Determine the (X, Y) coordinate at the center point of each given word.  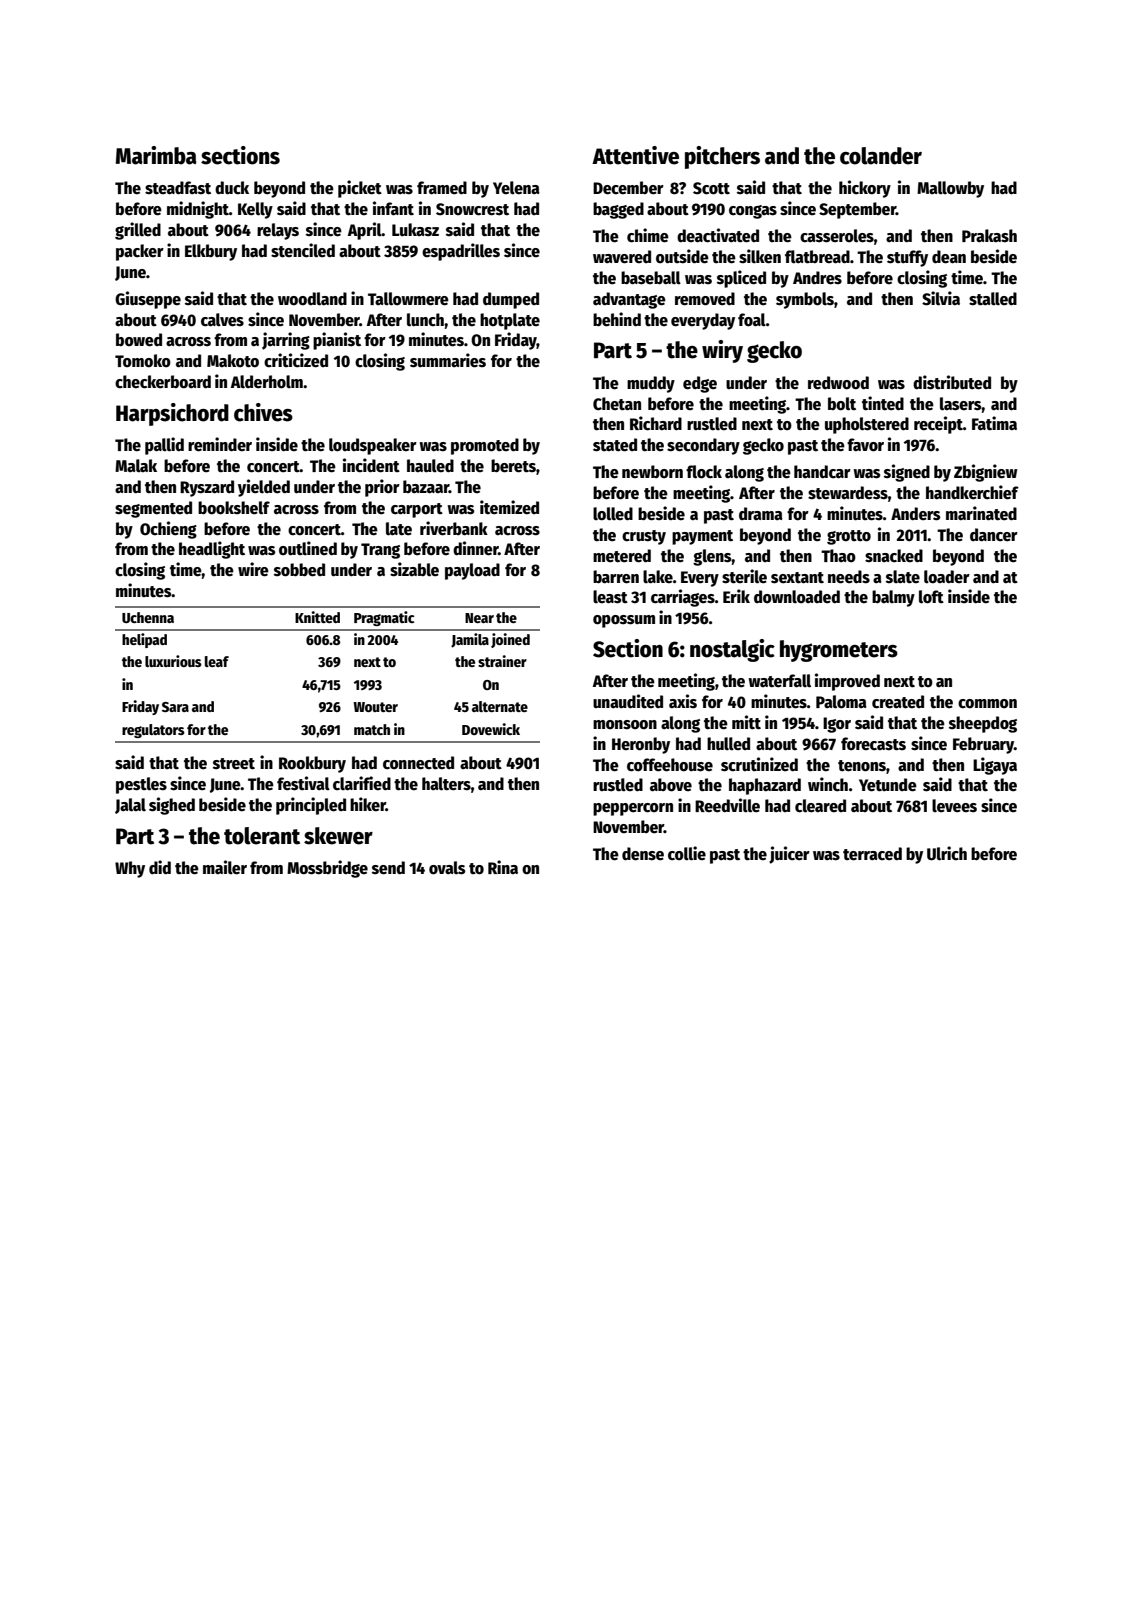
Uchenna (148, 617)
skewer (338, 836)
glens (712, 557)
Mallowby (950, 189)
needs (849, 577)
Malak (136, 466)
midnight (198, 210)
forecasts (873, 744)
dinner (475, 548)
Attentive (635, 155)
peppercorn (633, 809)
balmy (893, 598)
